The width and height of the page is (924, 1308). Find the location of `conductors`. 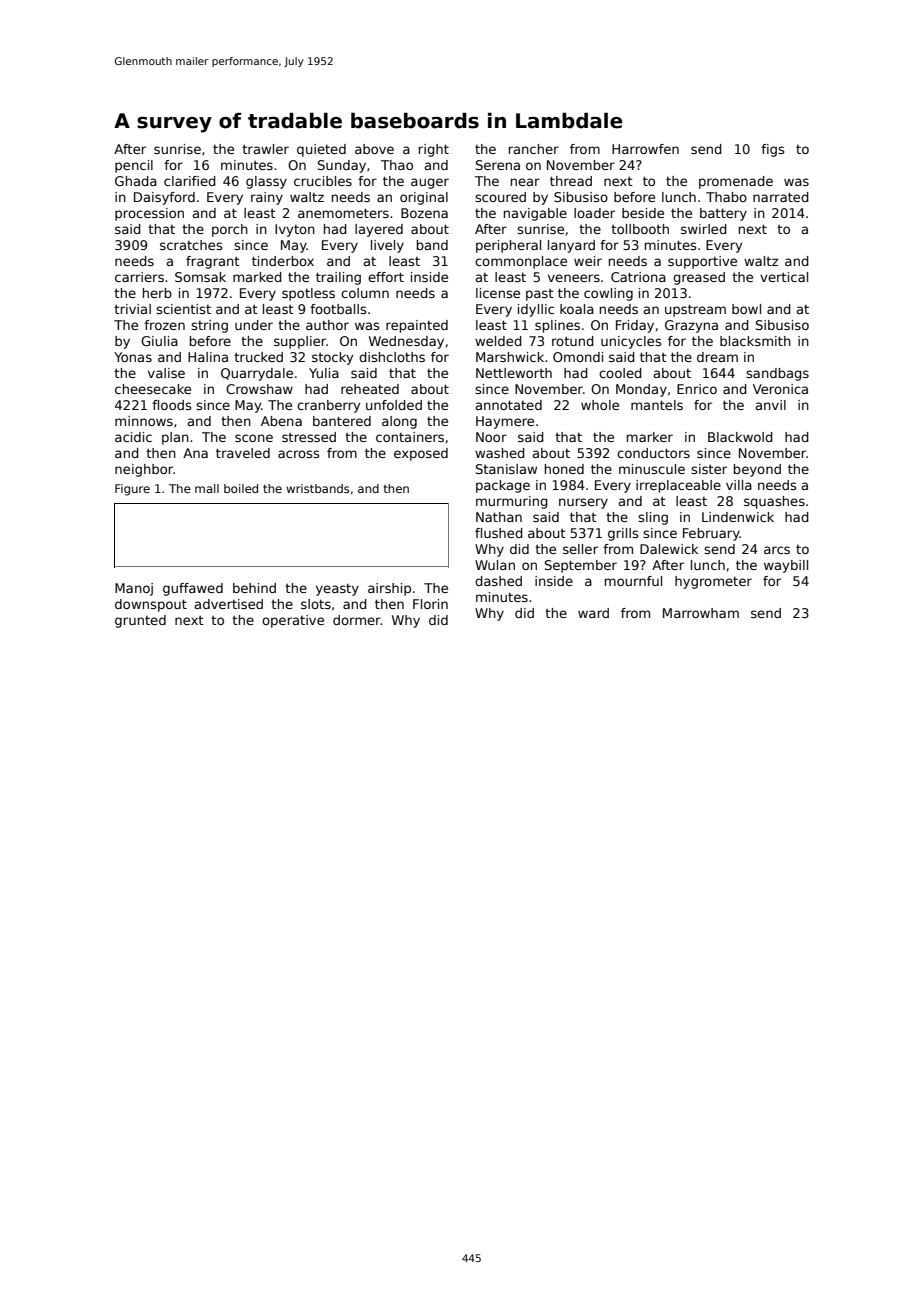

conductors is located at coordinates (653, 453).
